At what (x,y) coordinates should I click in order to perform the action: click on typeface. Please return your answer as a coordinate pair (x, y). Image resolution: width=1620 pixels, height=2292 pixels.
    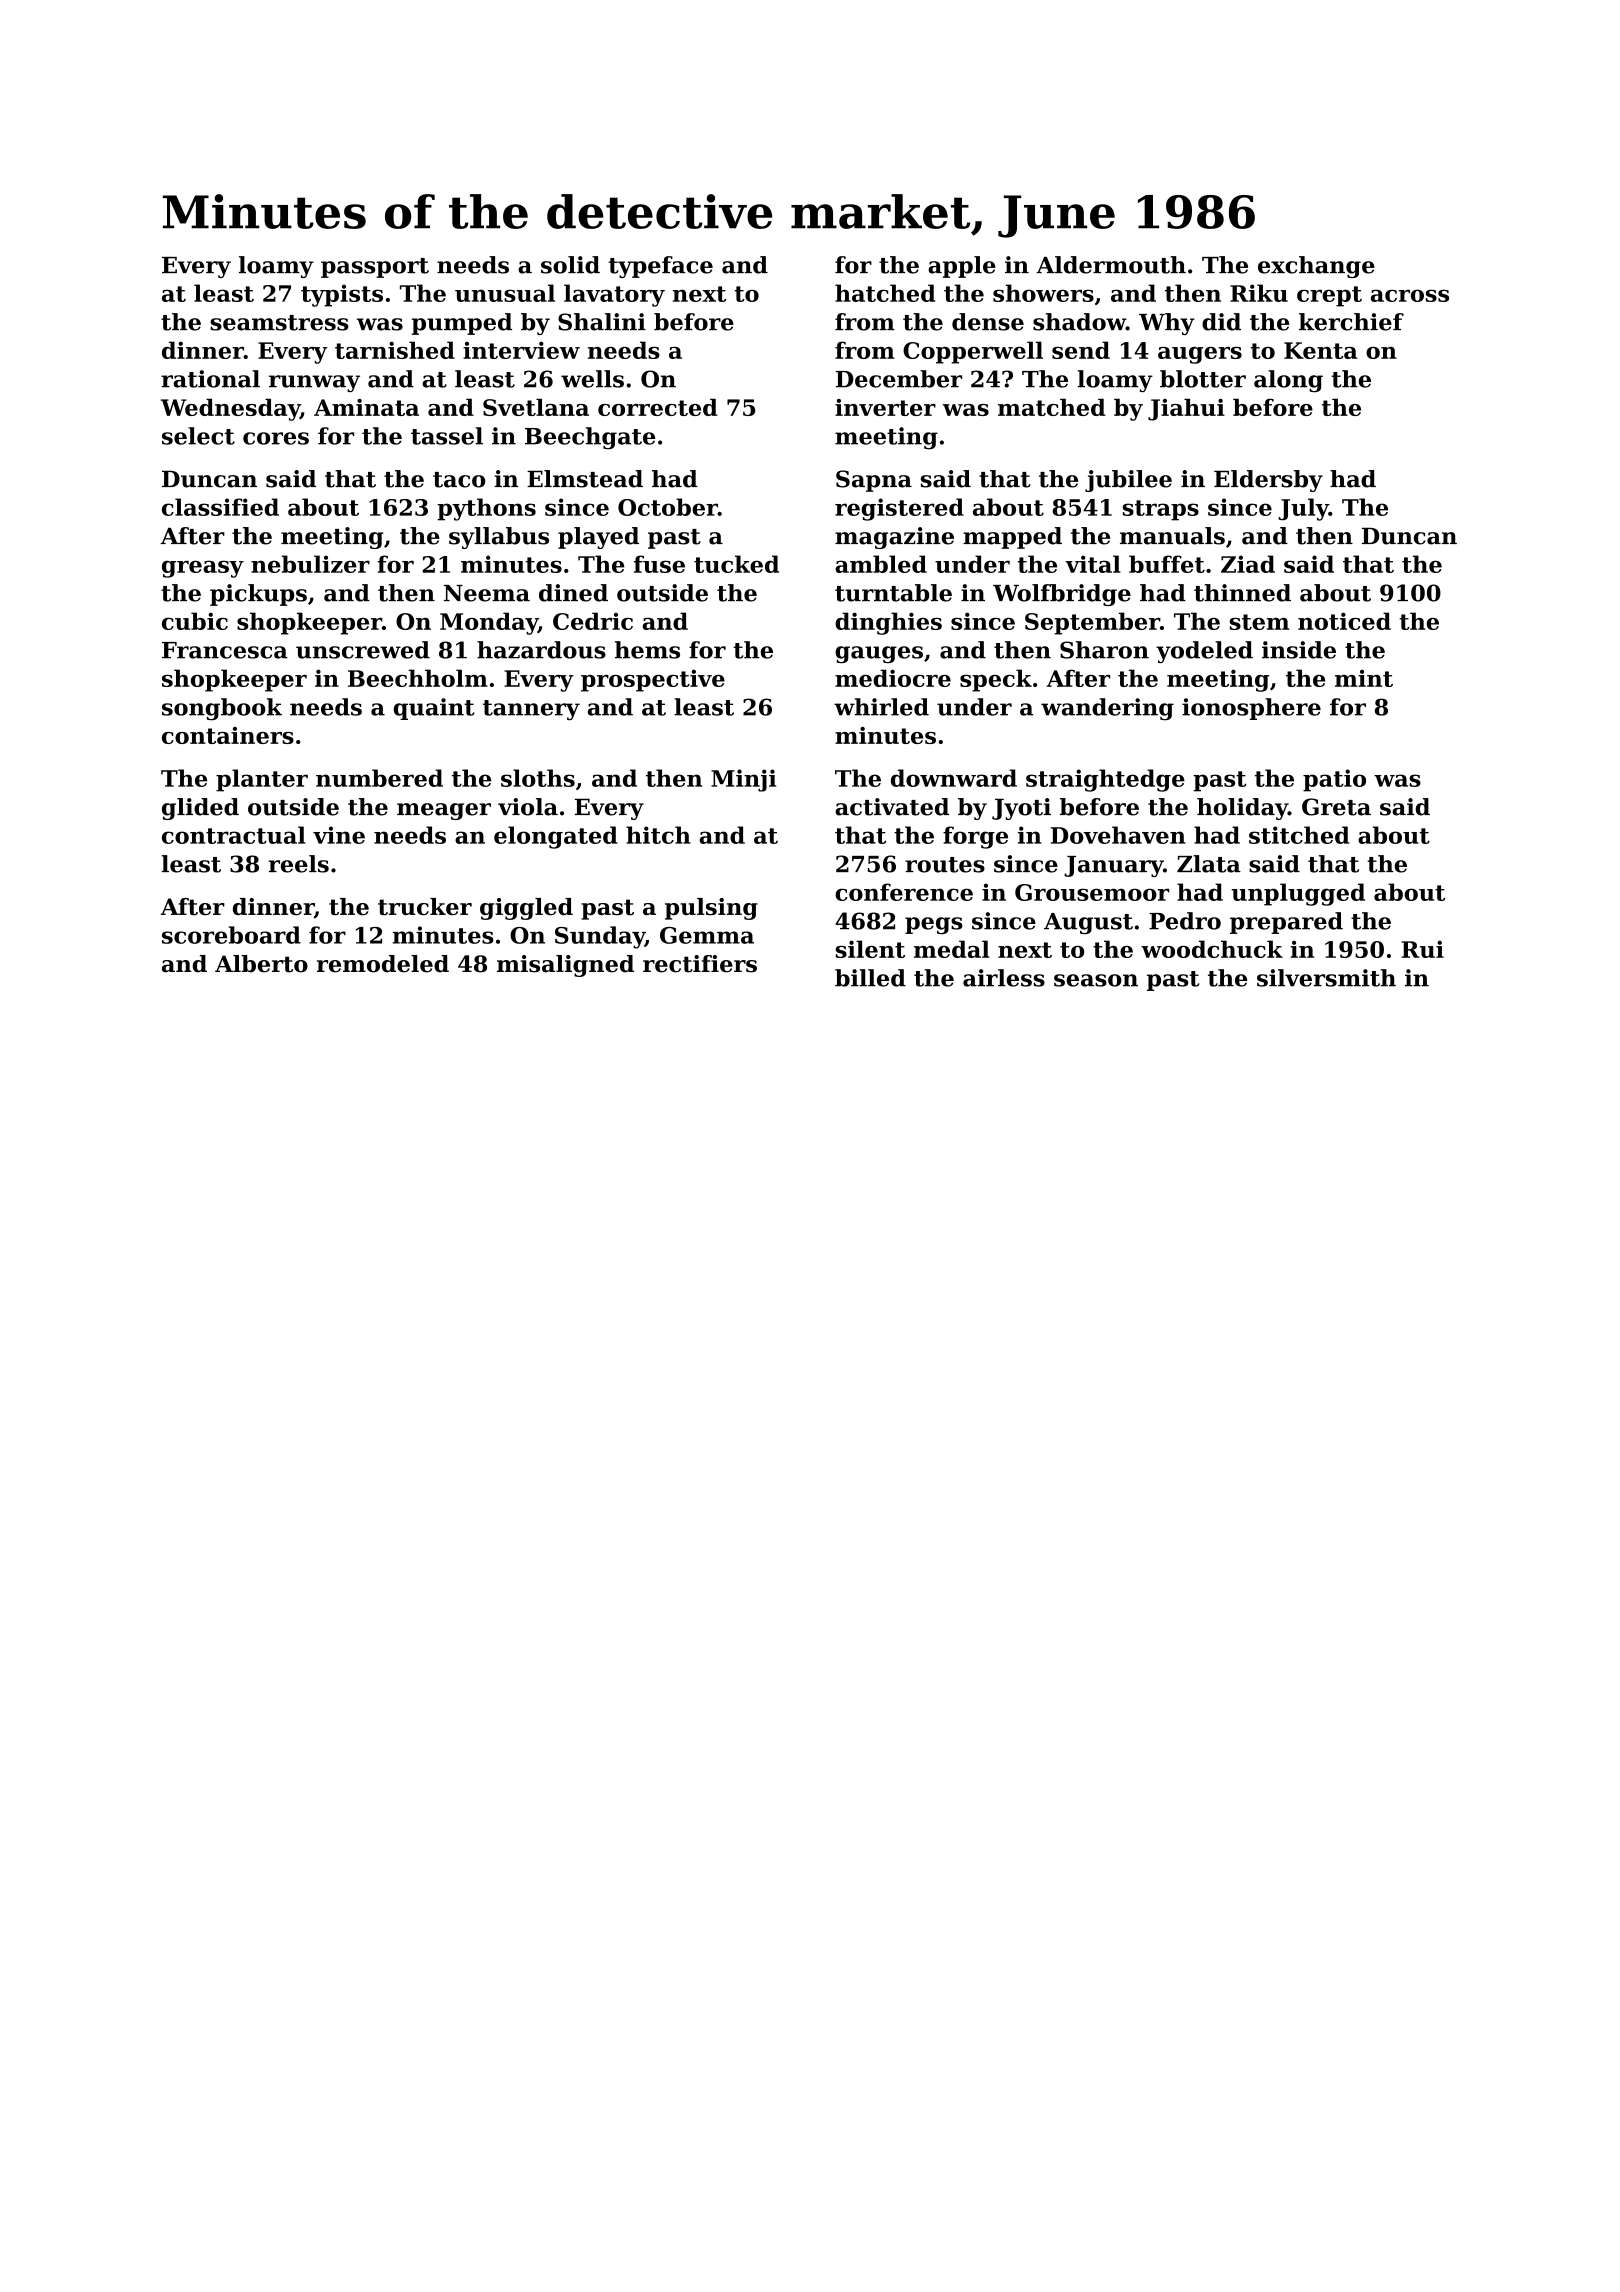
    Looking at the image, I should click on (661, 267).
